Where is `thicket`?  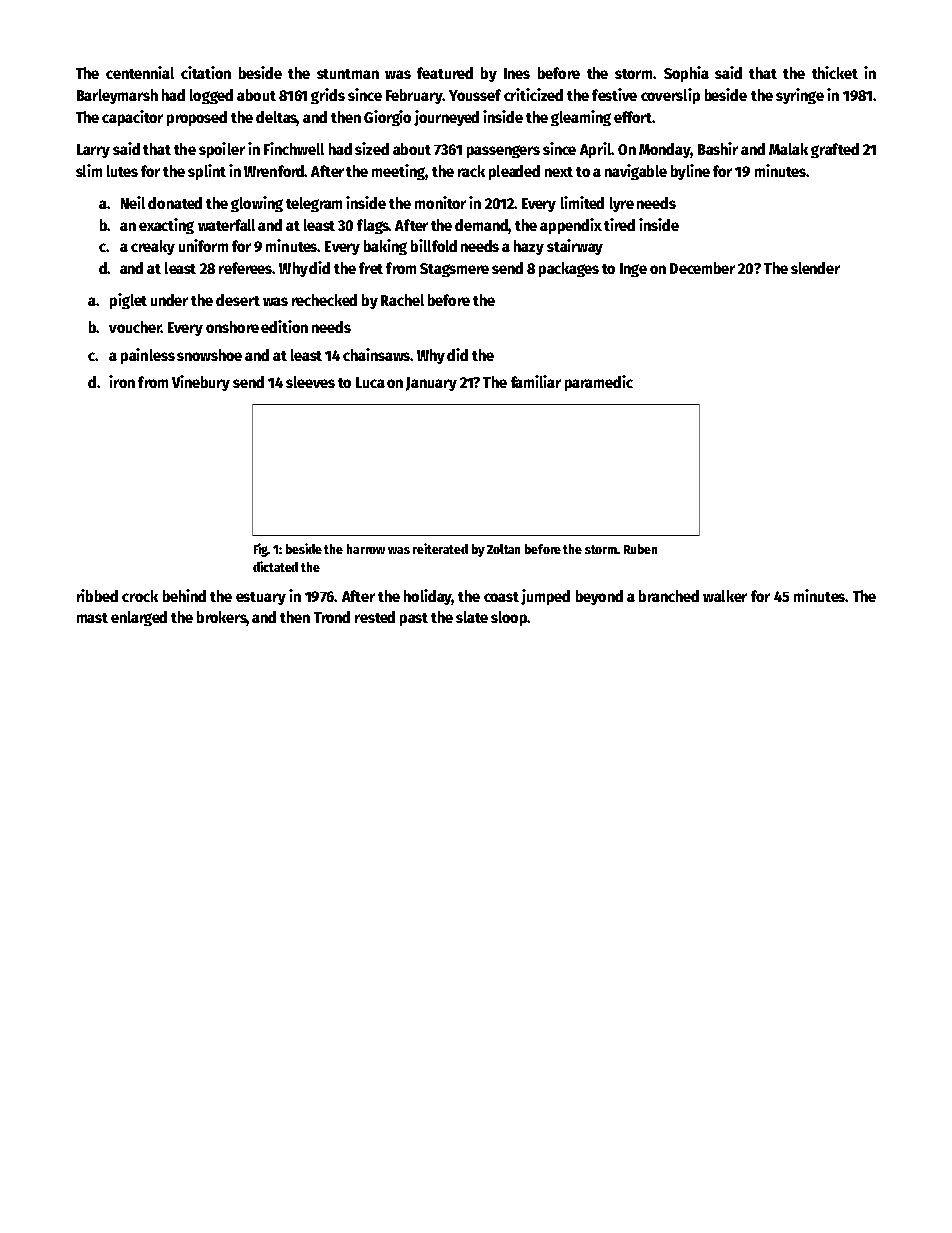 thicket is located at coordinates (835, 72).
